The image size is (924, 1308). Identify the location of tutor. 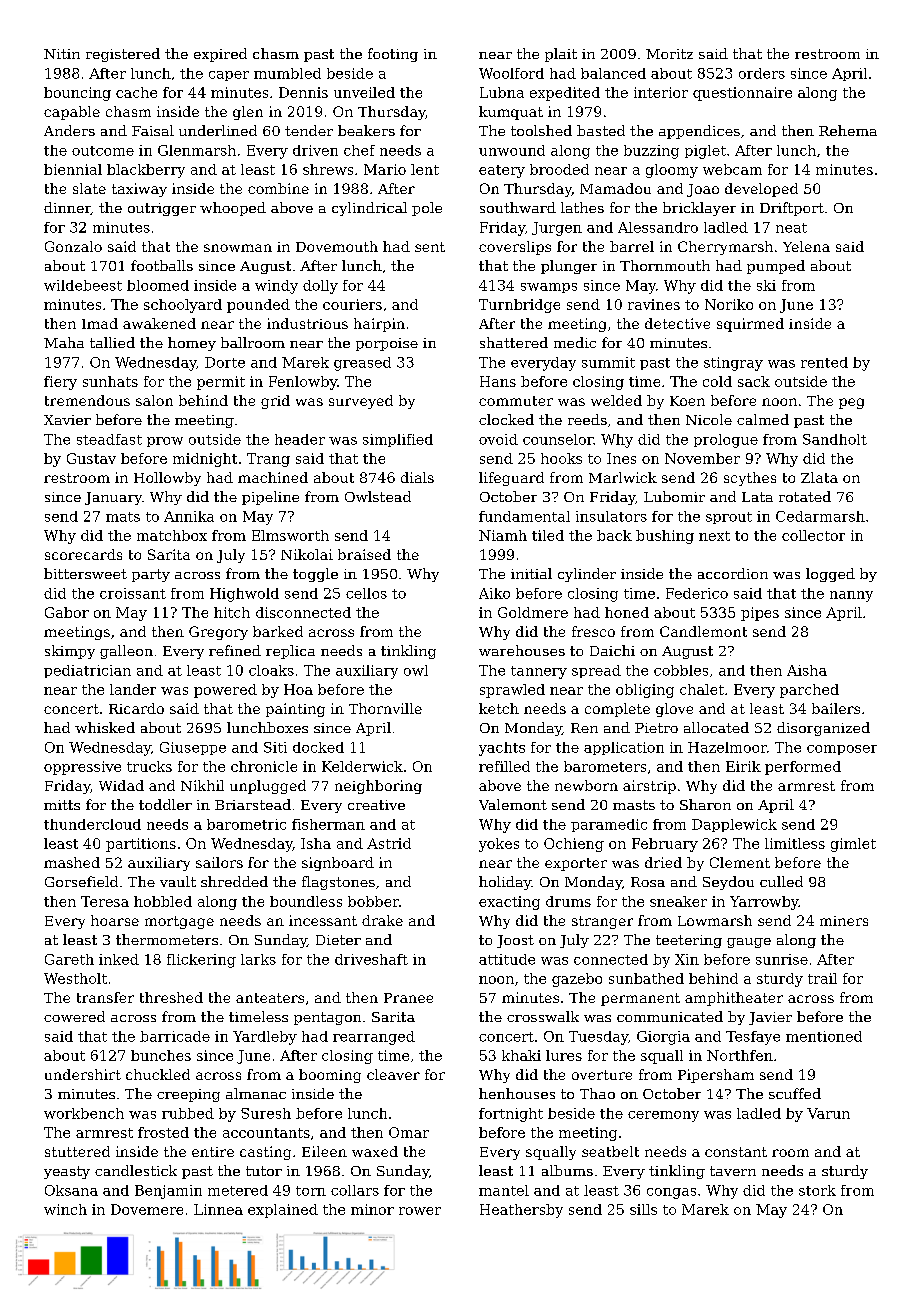
(264, 1171).
